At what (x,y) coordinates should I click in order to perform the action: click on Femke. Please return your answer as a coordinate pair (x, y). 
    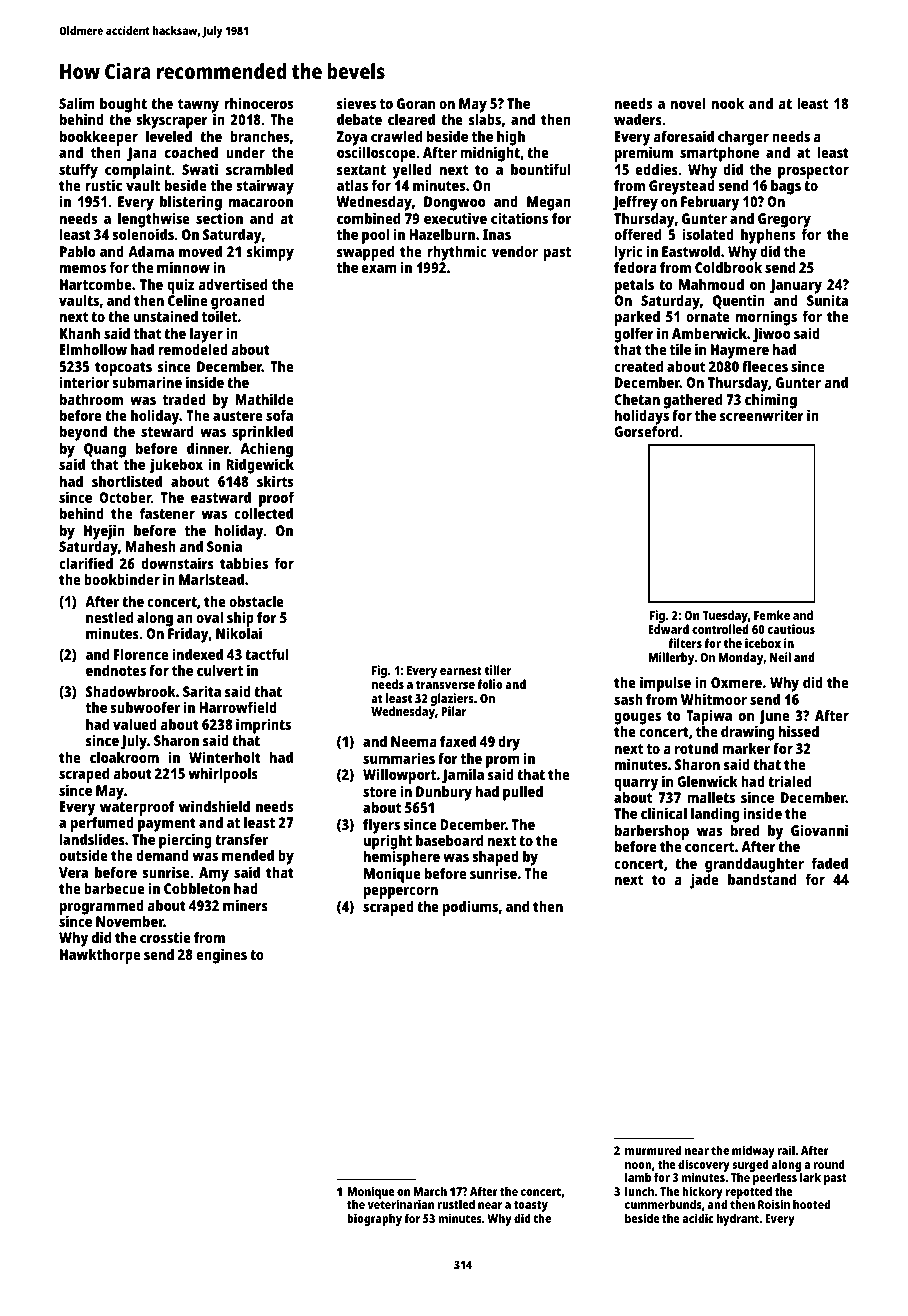
    Looking at the image, I should click on (772, 615).
